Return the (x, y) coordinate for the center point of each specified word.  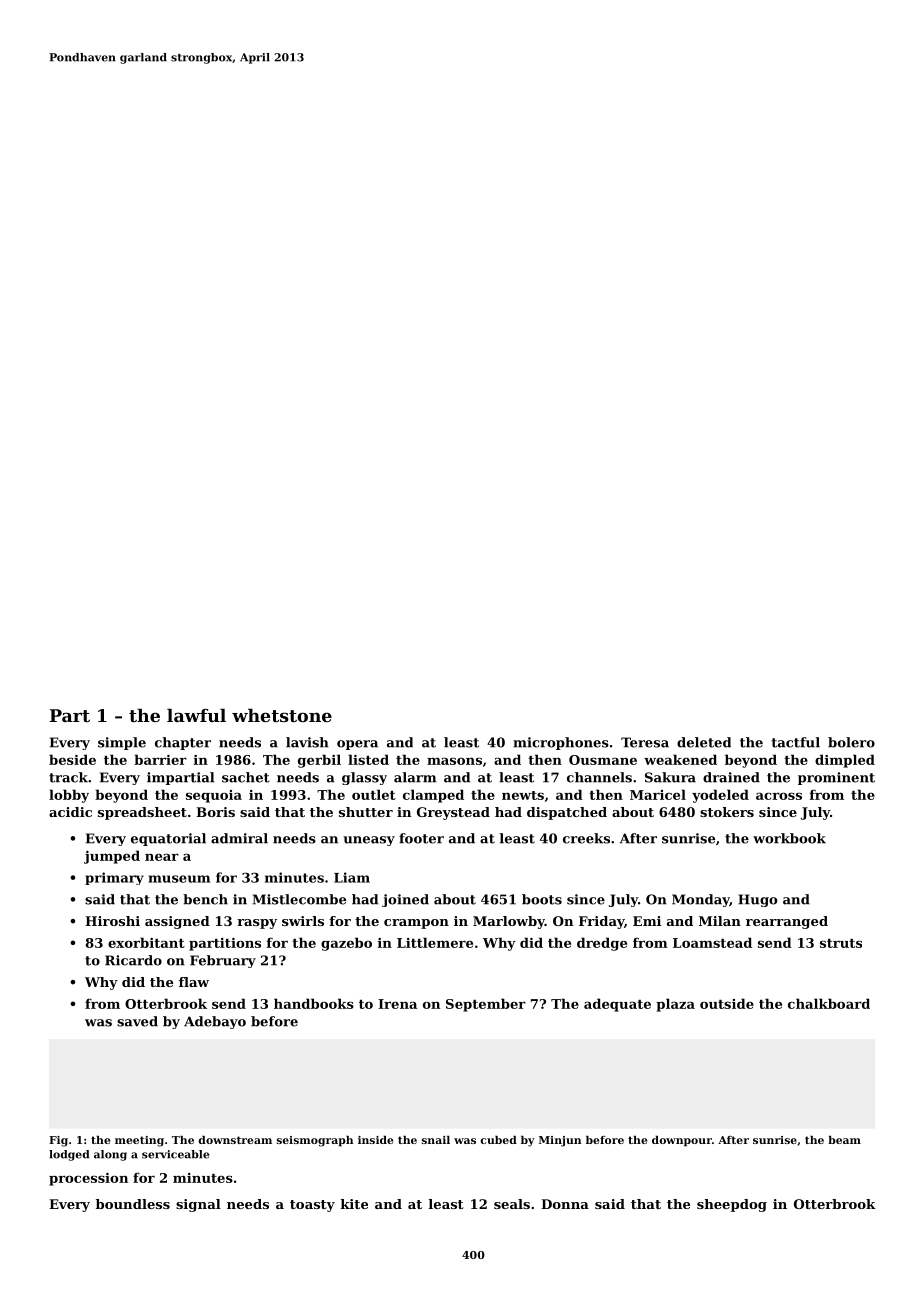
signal (198, 1205)
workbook (789, 838)
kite (354, 1204)
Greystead (453, 813)
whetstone (282, 715)
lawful (196, 715)
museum (179, 879)
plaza (675, 1005)
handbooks (314, 1003)
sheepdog (732, 1205)
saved (137, 1021)
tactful (795, 742)
